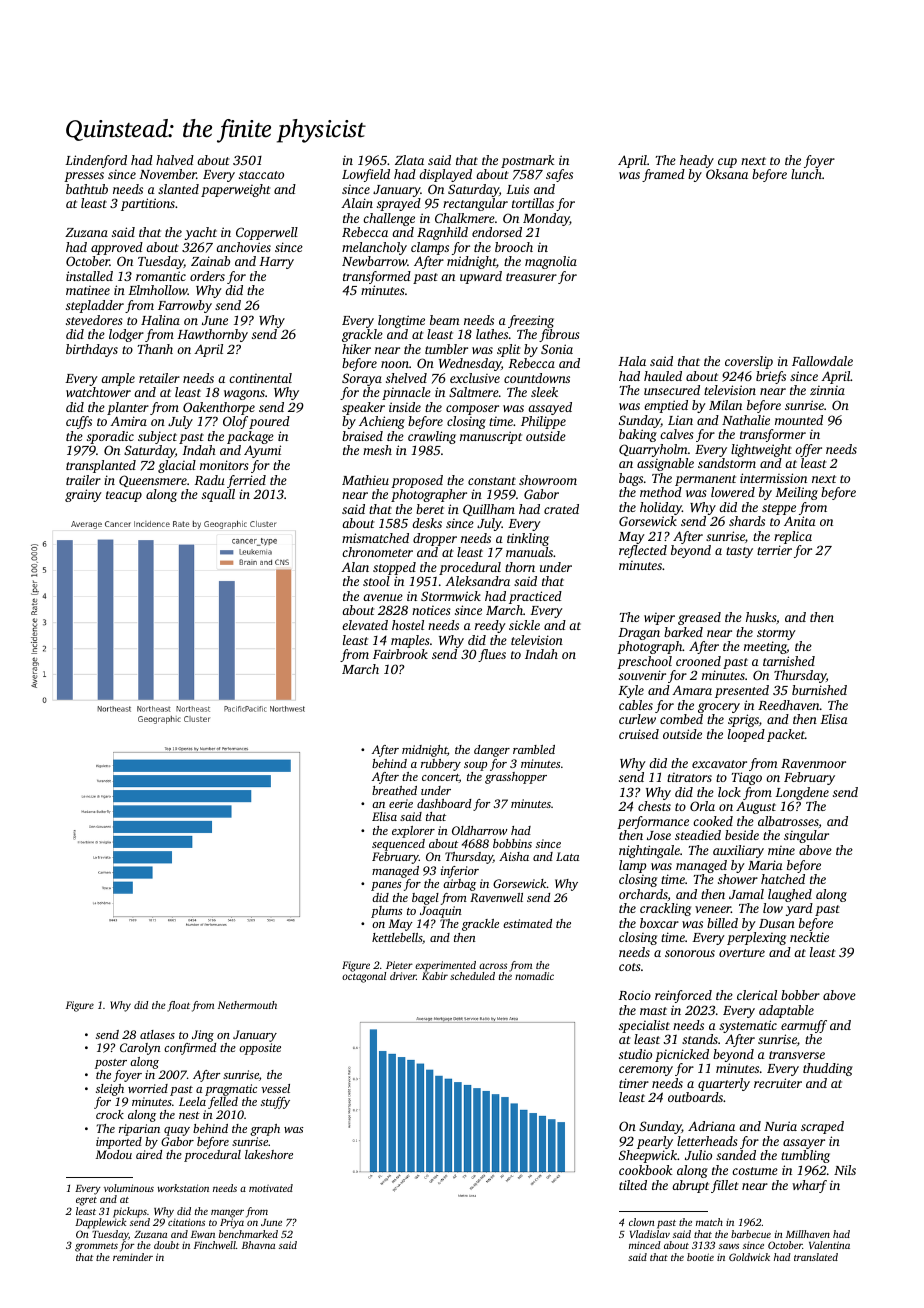 The width and height of the screenshot is (924, 1308). What do you see at coordinates (398, 845) in the screenshot?
I see `sequenced` at bounding box center [398, 845].
